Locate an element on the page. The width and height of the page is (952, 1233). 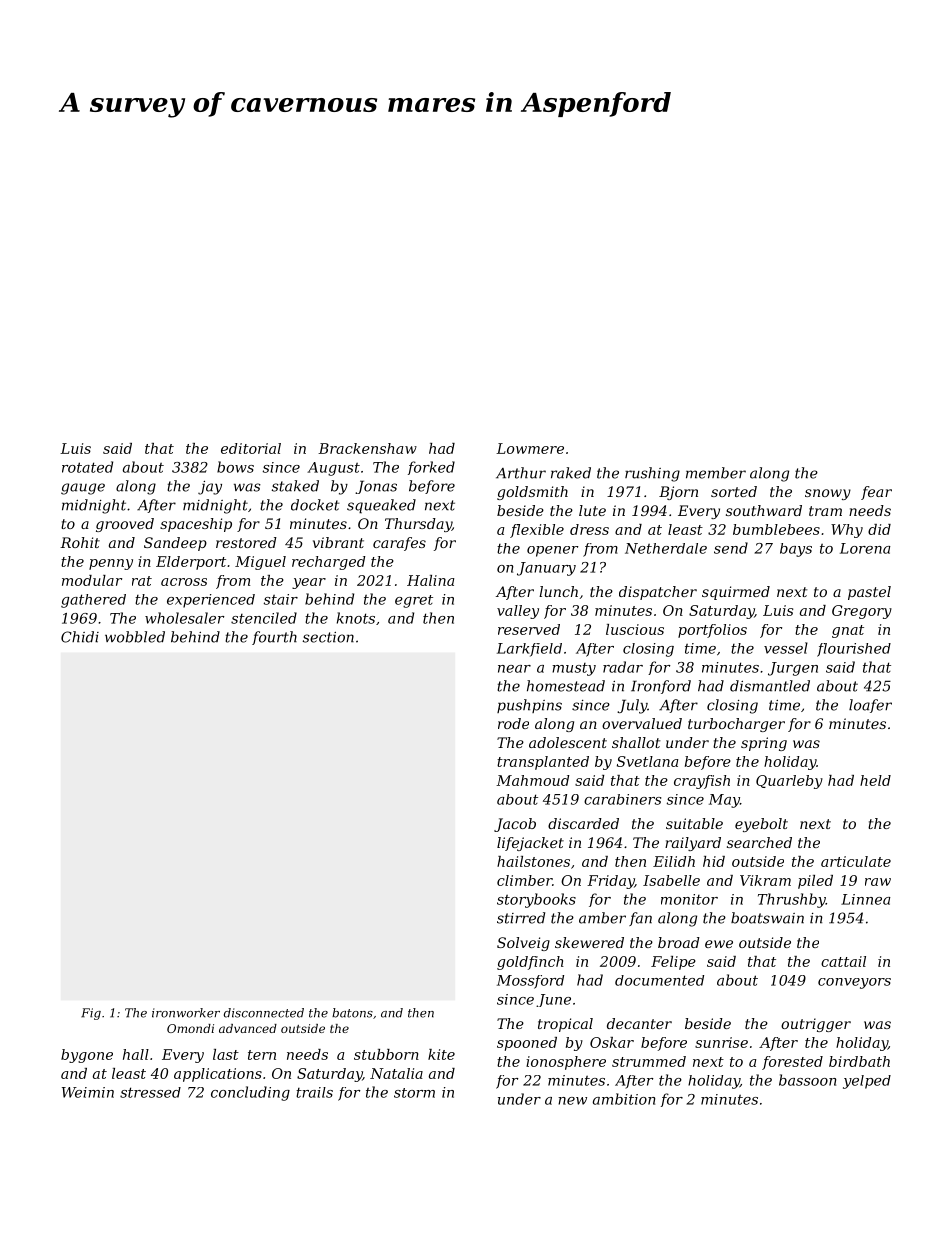
advanced is located at coordinates (248, 1028).
